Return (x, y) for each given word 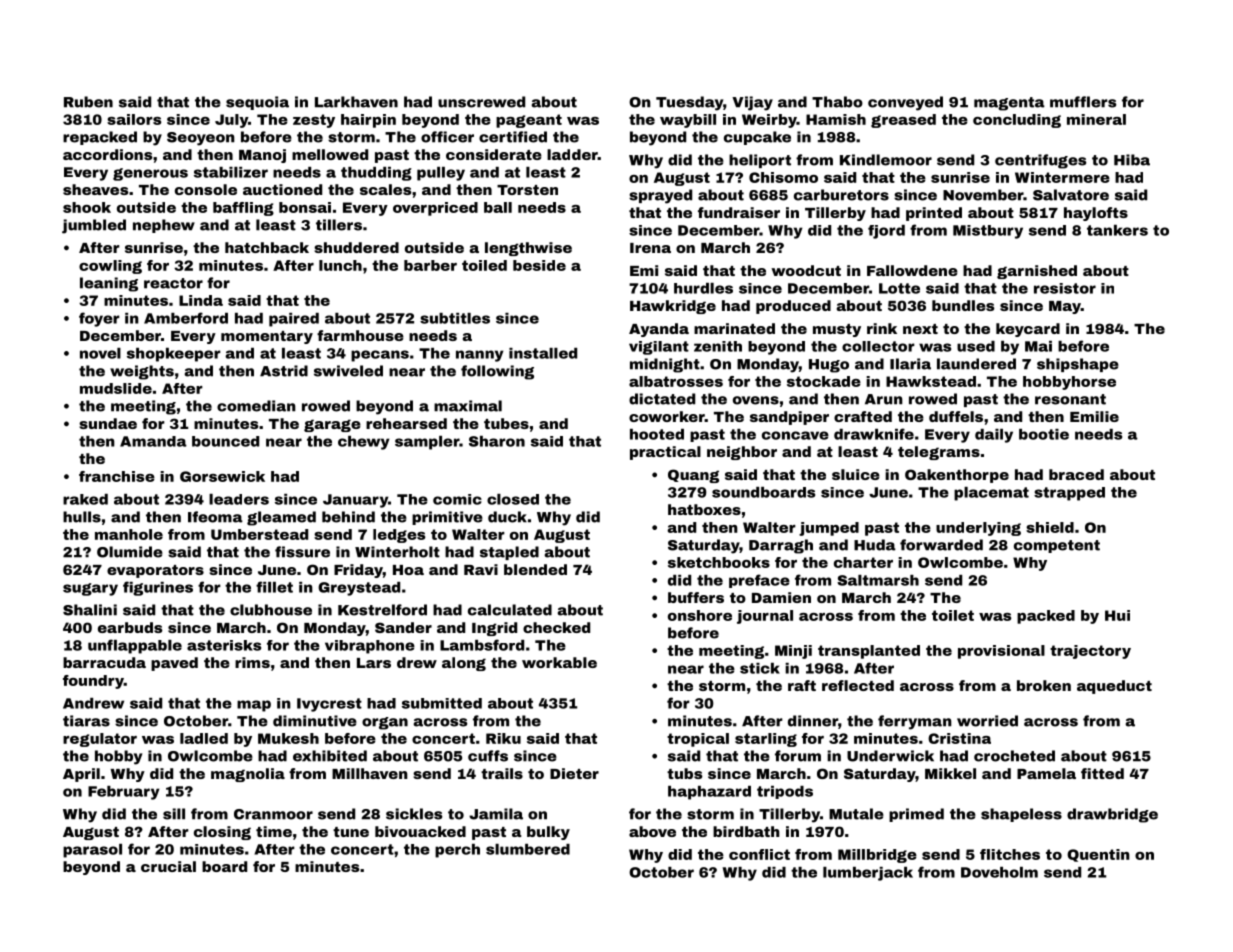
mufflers (1083, 102)
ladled (204, 738)
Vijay (752, 103)
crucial (168, 866)
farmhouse (360, 335)
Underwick (890, 756)
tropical (698, 740)
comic (457, 499)
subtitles (455, 318)
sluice (856, 474)
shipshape (1078, 365)
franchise (117, 476)
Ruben (88, 102)
